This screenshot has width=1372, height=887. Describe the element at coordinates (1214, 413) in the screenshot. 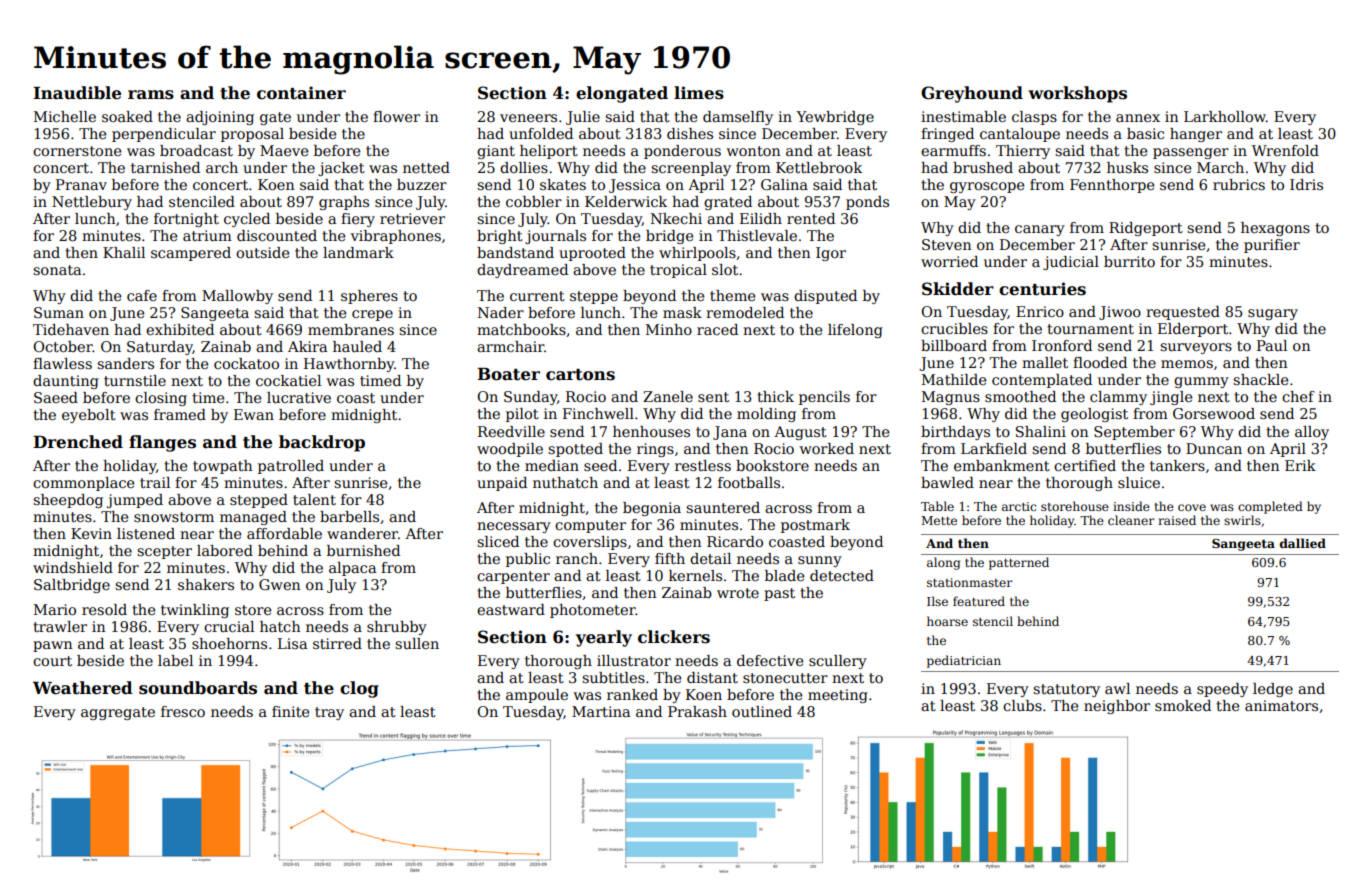

I see `Gorsewood` at that location.
